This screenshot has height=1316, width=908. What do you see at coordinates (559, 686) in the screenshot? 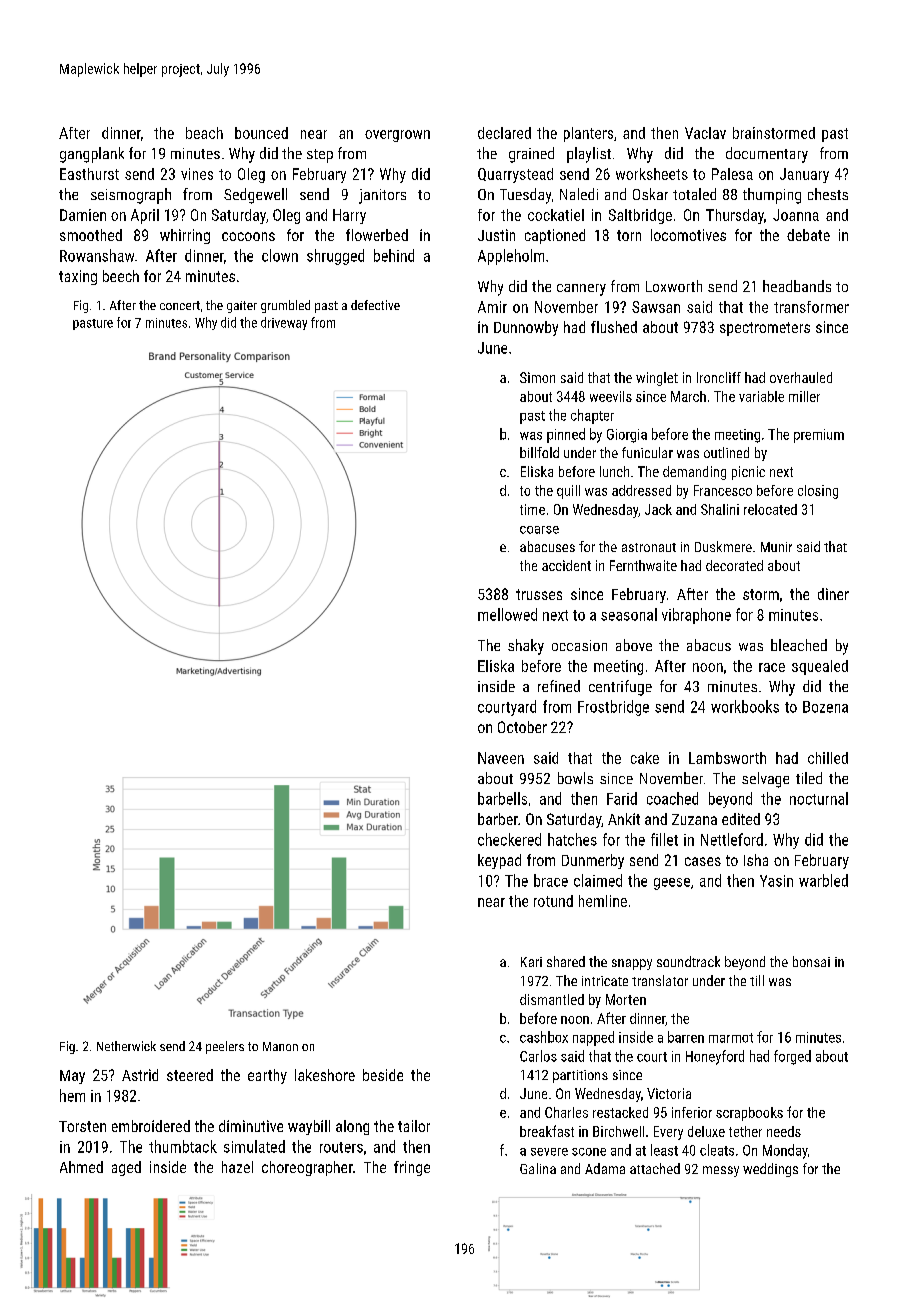
I see `refined` at bounding box center [559, 686].
